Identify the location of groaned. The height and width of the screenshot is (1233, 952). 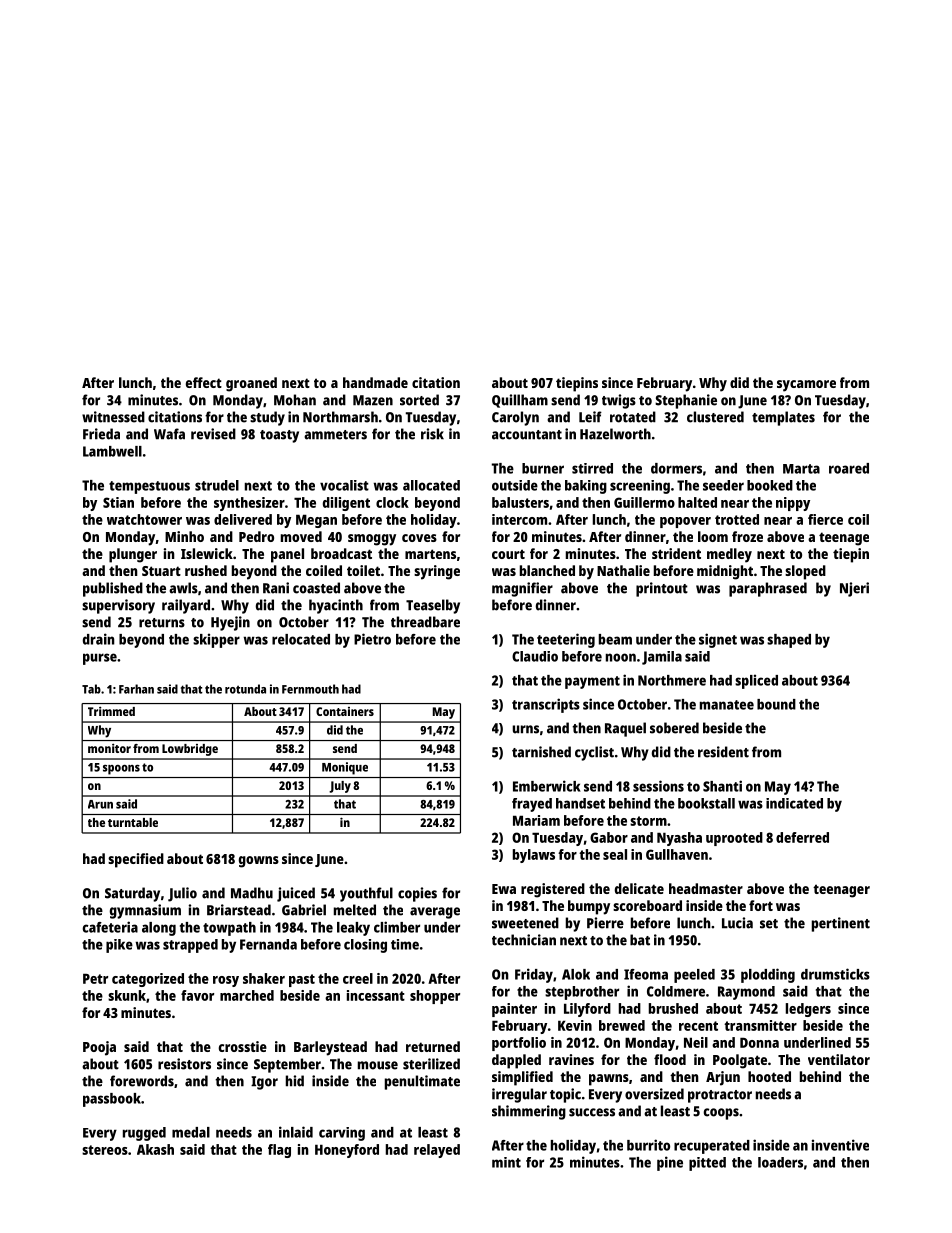
(251, 384).
